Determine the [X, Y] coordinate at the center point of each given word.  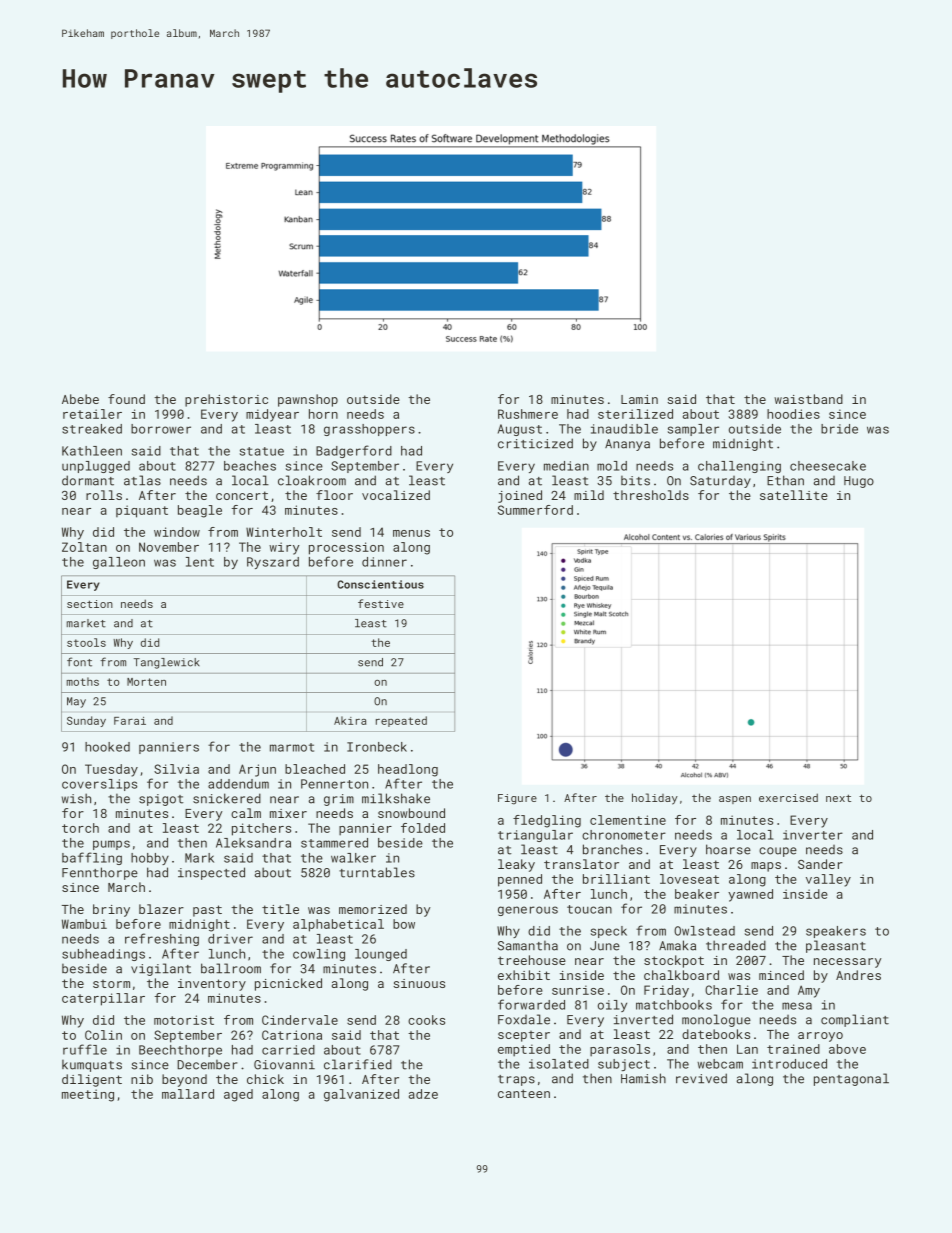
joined [520, 496]
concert [242, 495]
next [838, 798]
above [847, 1049]
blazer [161, 909]
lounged [381, 955]
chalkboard [681, 975]
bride [839, 429]
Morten [146, 682]
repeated [401, 721]
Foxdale [524, 1019]
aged [238, 1095]
